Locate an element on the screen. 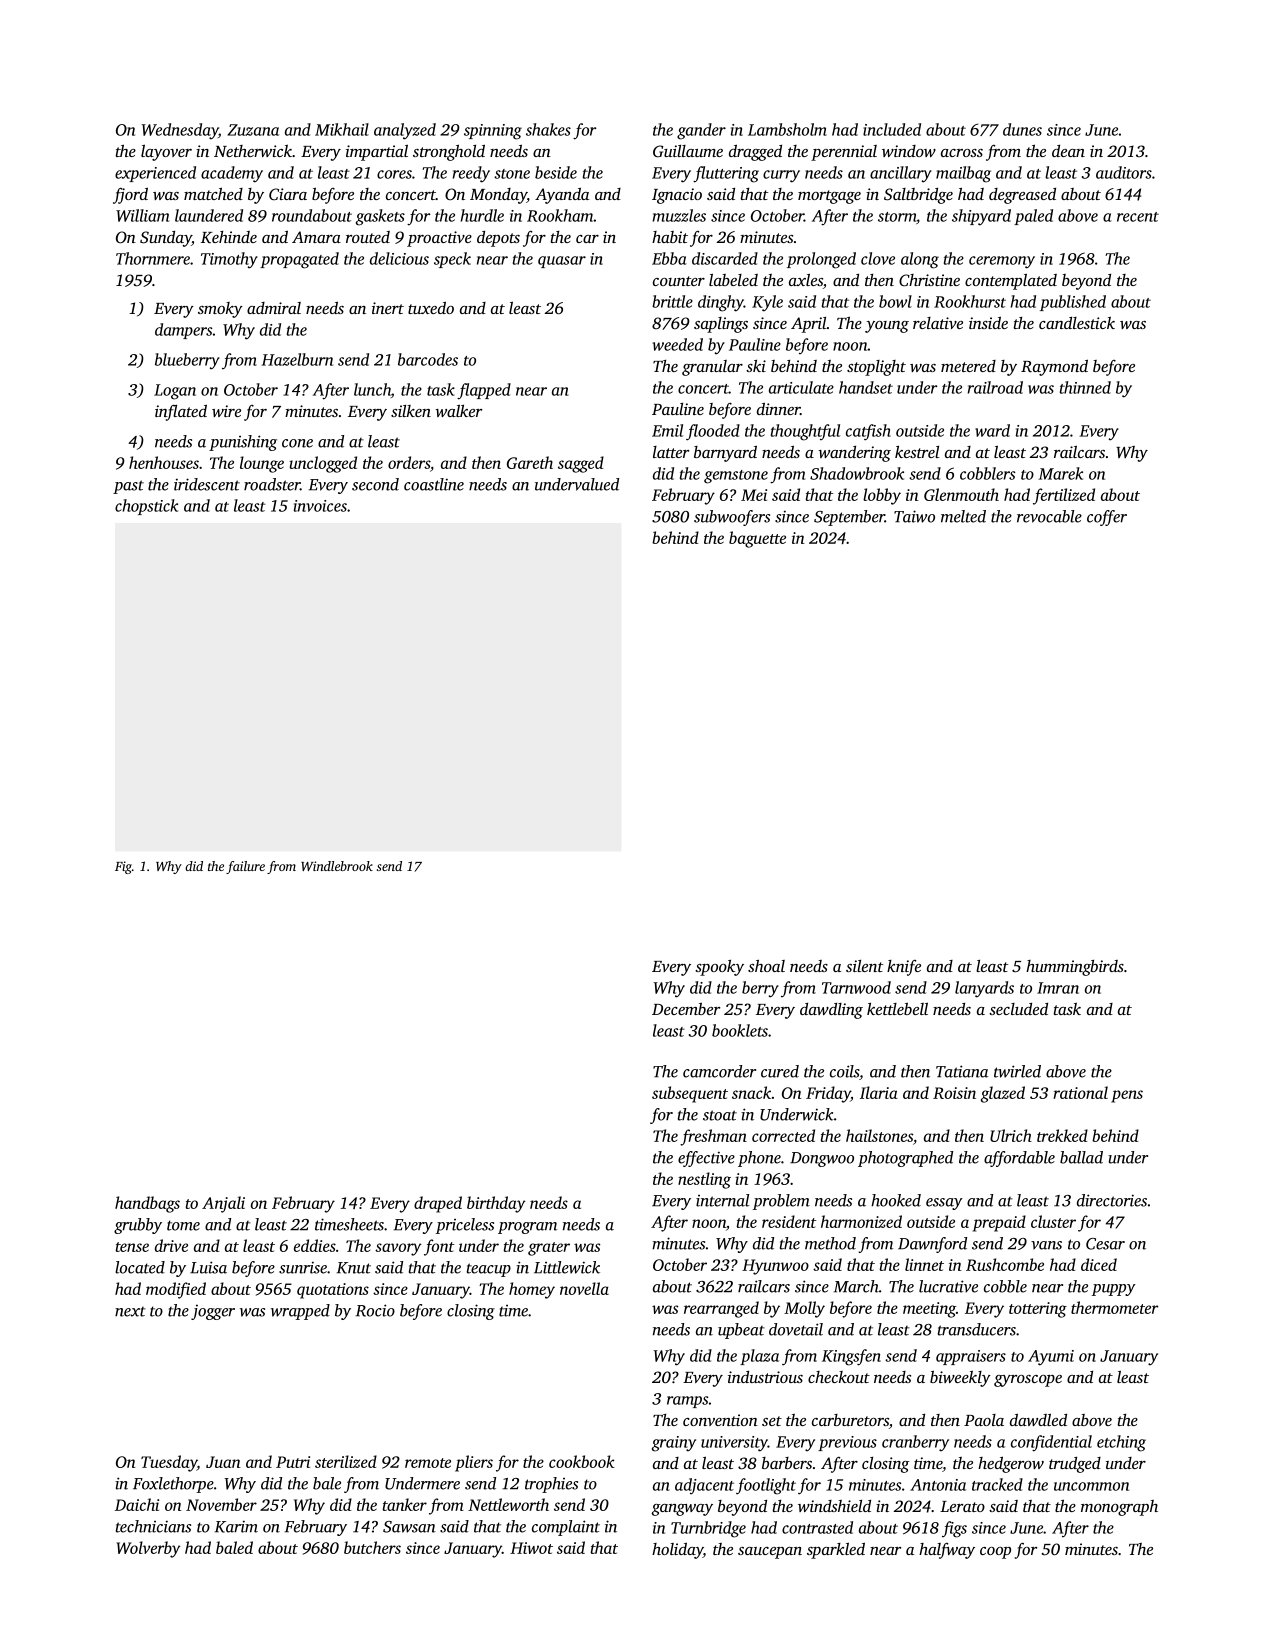  Zuzana is located at coordinates (253, 130).
